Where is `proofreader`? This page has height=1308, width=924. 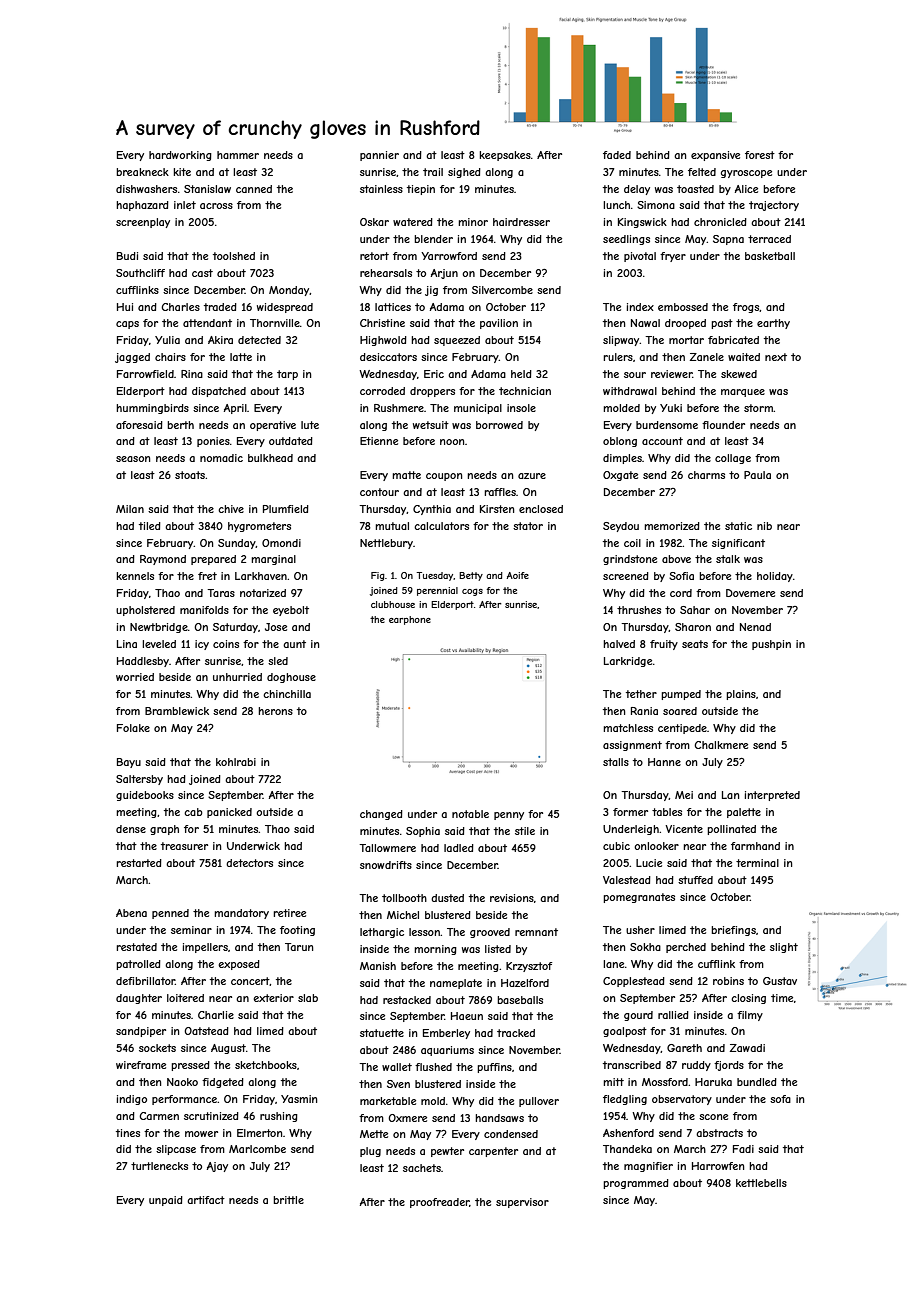 proofreader is located at coordinates (440, 1203).
